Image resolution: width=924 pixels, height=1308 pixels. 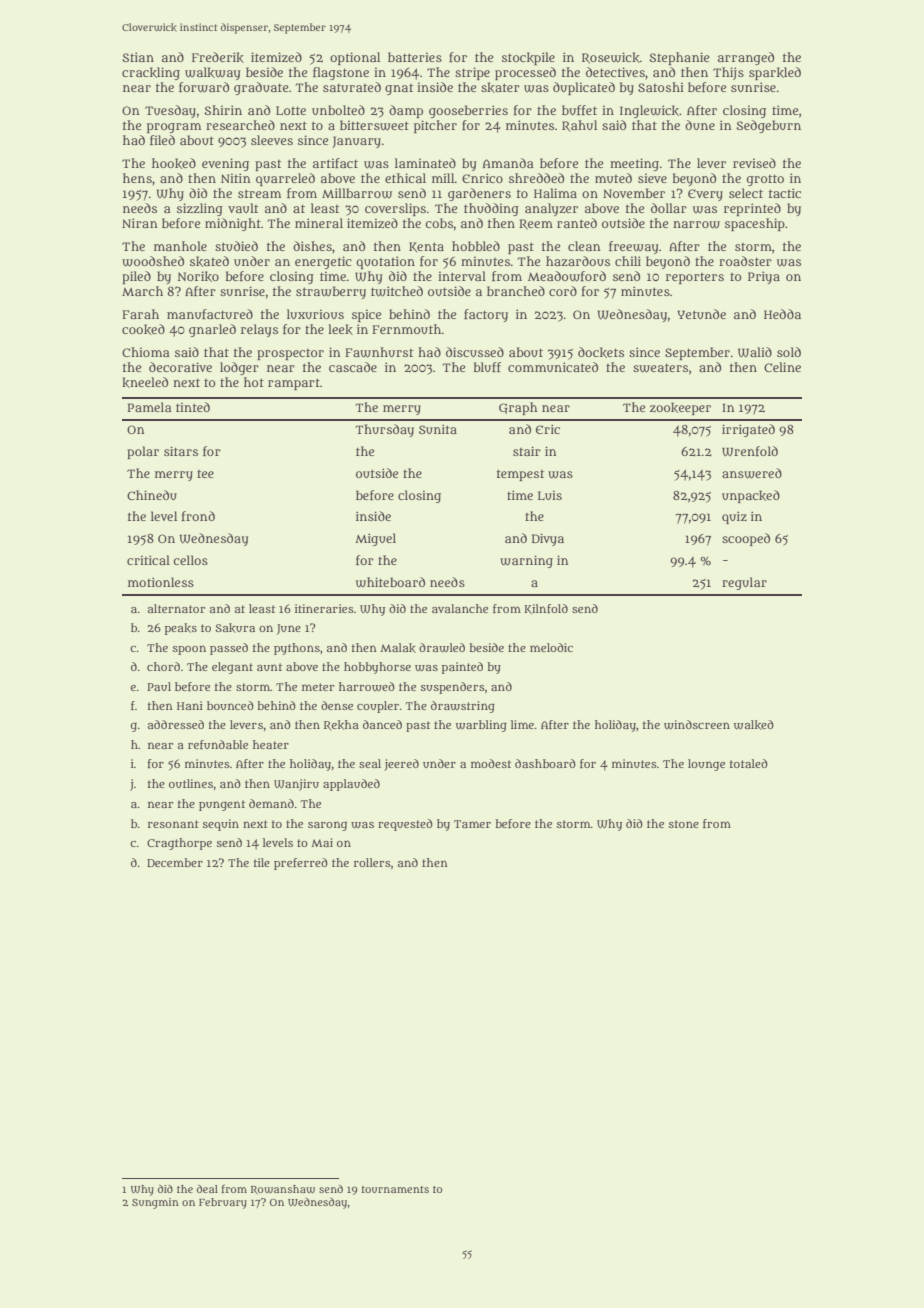 What do you see at coordinates (395, 1189) in the image?
I see `tournaments` at bounding box center [395, 1189].
